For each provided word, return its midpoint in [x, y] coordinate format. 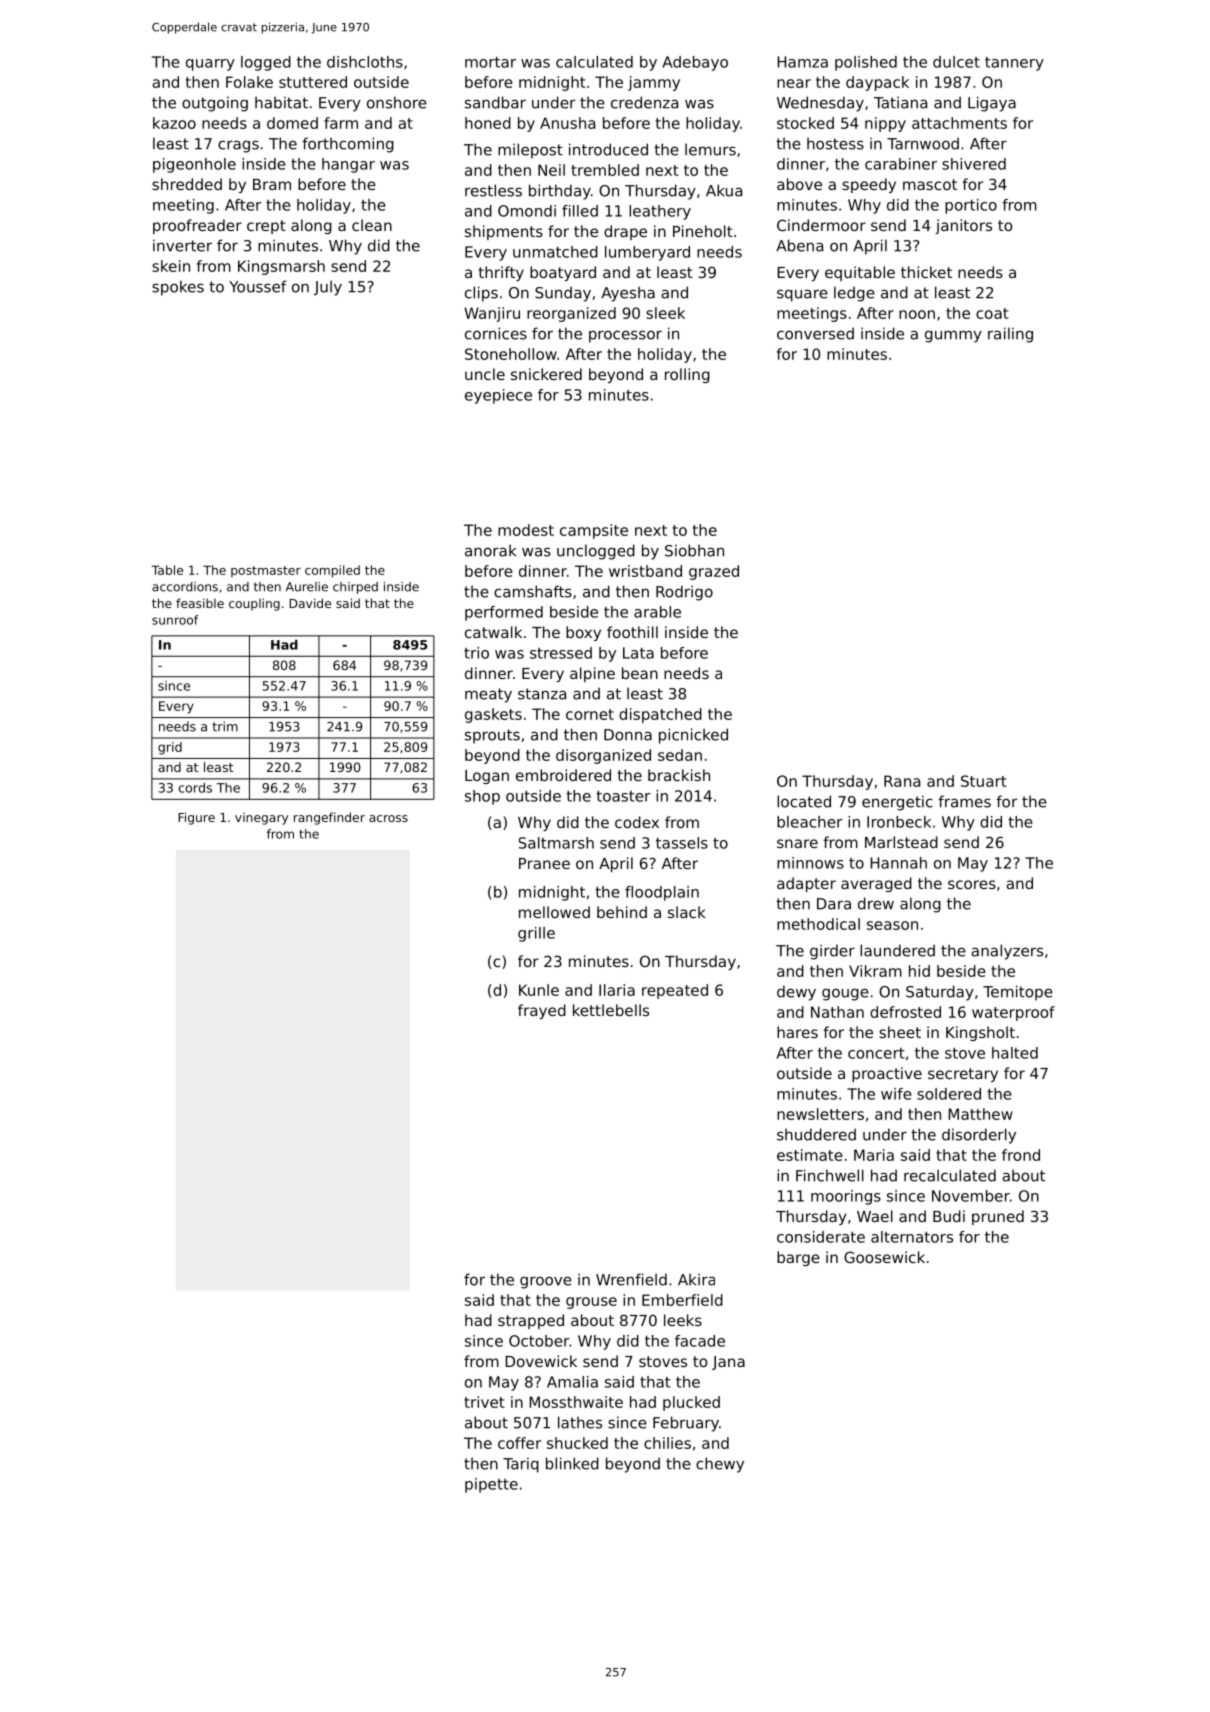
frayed [542, 1011]
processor [625, 336]
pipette [491, 1485]
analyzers [1007, 952]
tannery [1014, 64]
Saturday [940, 993]
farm [341, 123]
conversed [815, 333]
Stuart [984, 781]
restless [493, 190]
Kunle [539, 990]
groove [546, 1282]
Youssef [258, 286]
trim [225, 726]
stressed [561, 653]
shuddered [816, 1134]
